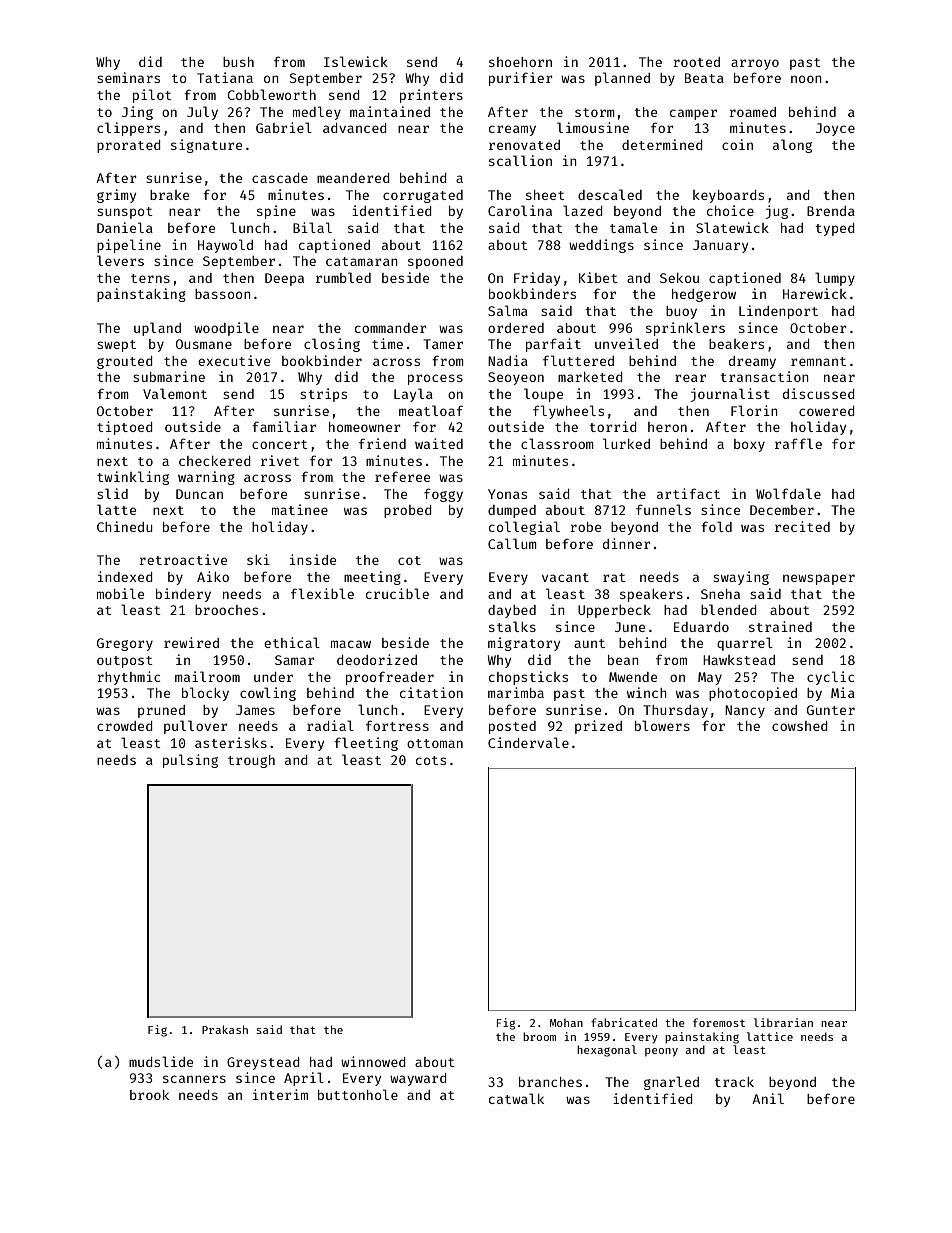 Image resolution: width=952 pixels, height=1233 pixels. What do you see at coordinates (516, 378) in the page?
I see `Seoyeon` at bounding box center [516, 378].
